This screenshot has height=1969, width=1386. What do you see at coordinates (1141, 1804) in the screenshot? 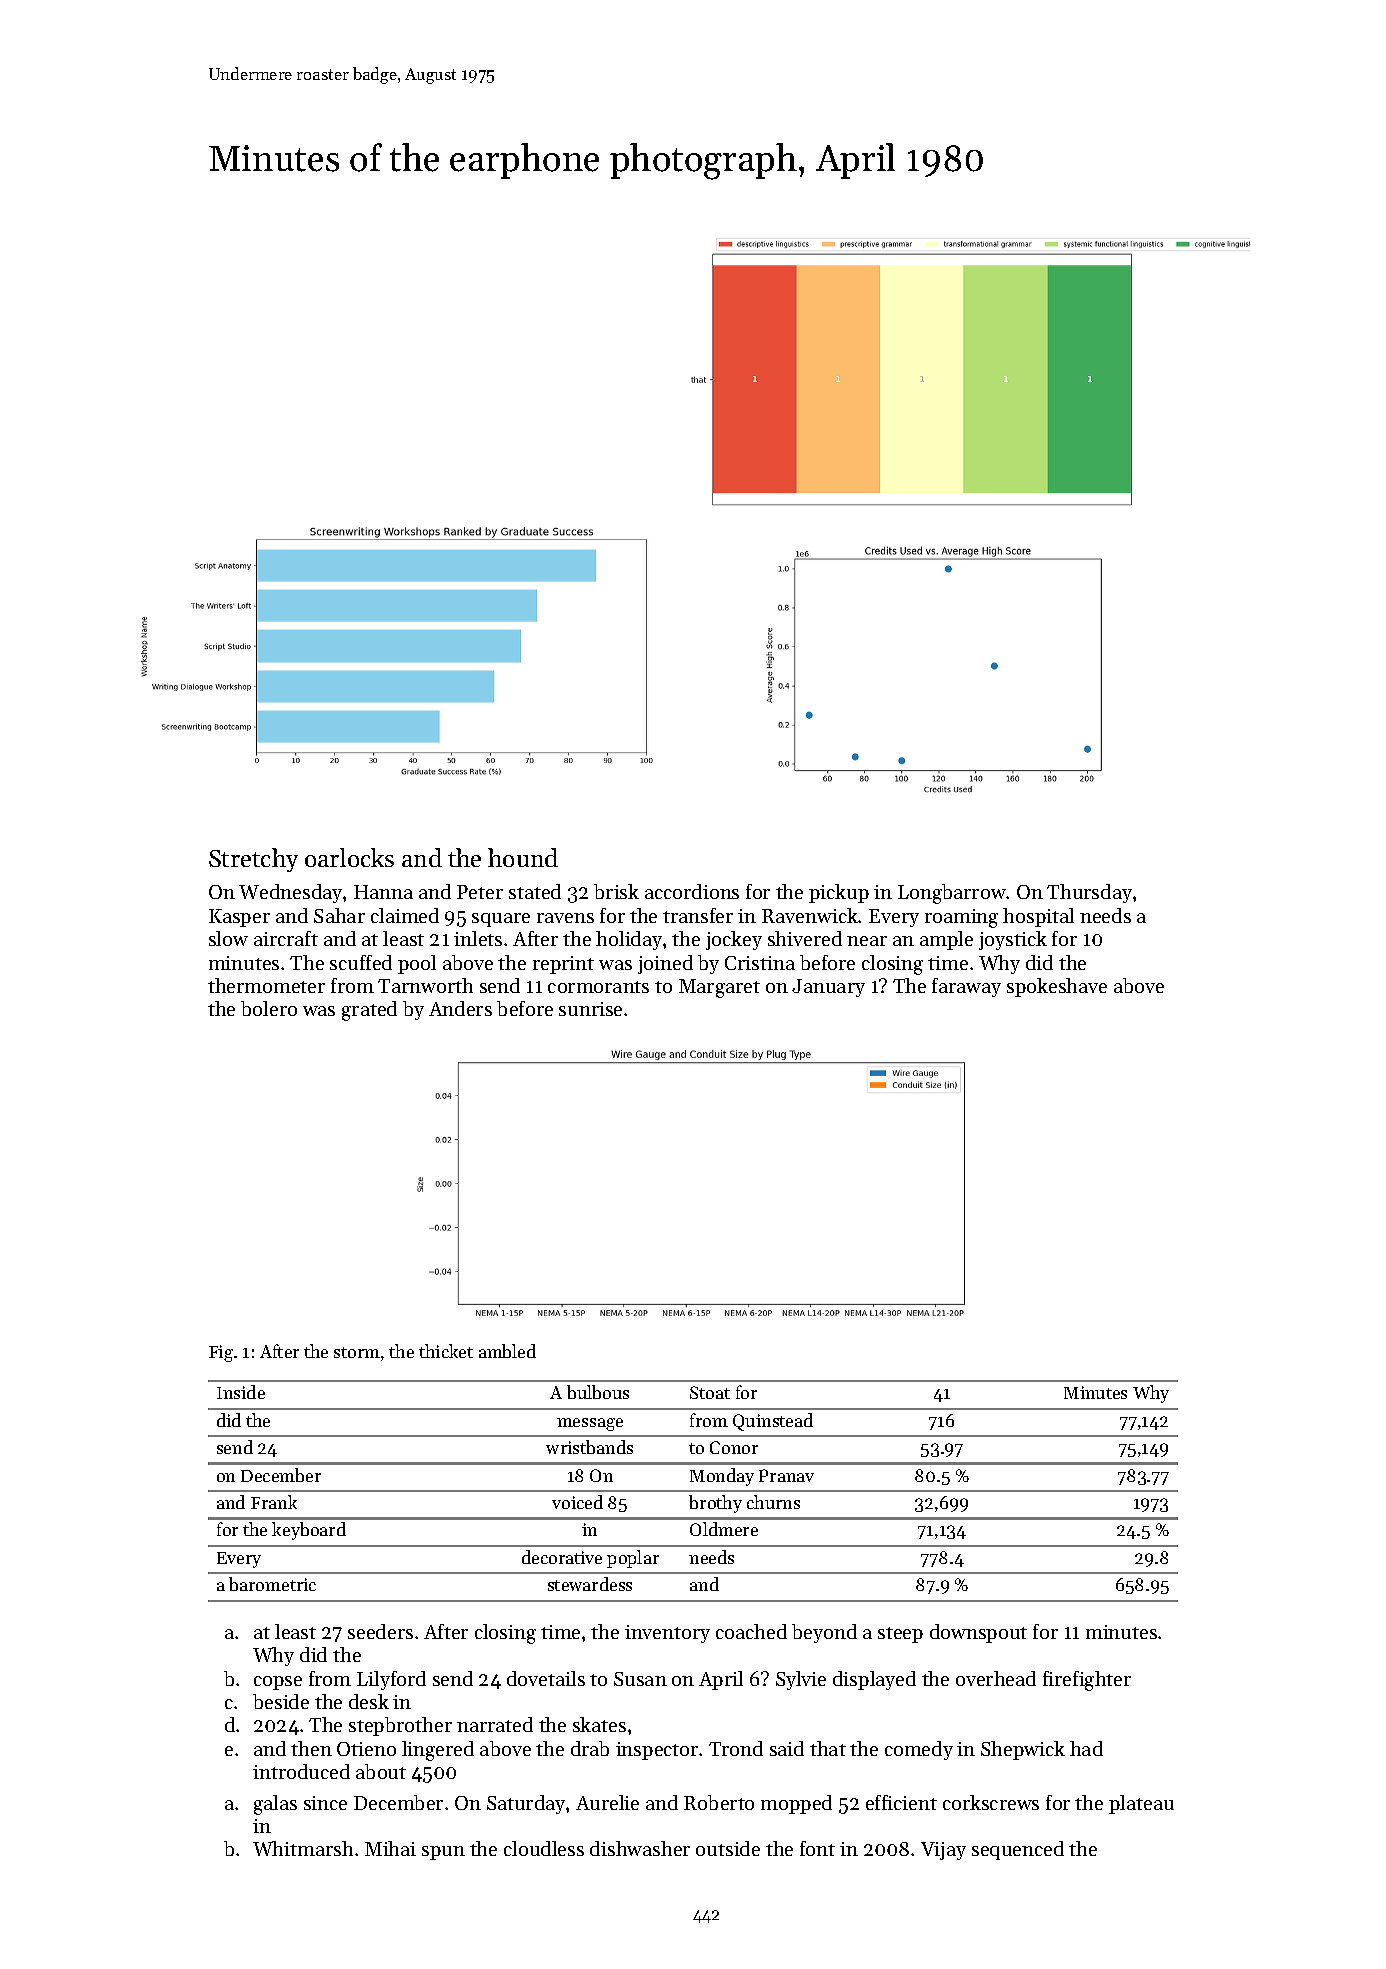
I see `plateau` at bounding box center [1141, 1804].
